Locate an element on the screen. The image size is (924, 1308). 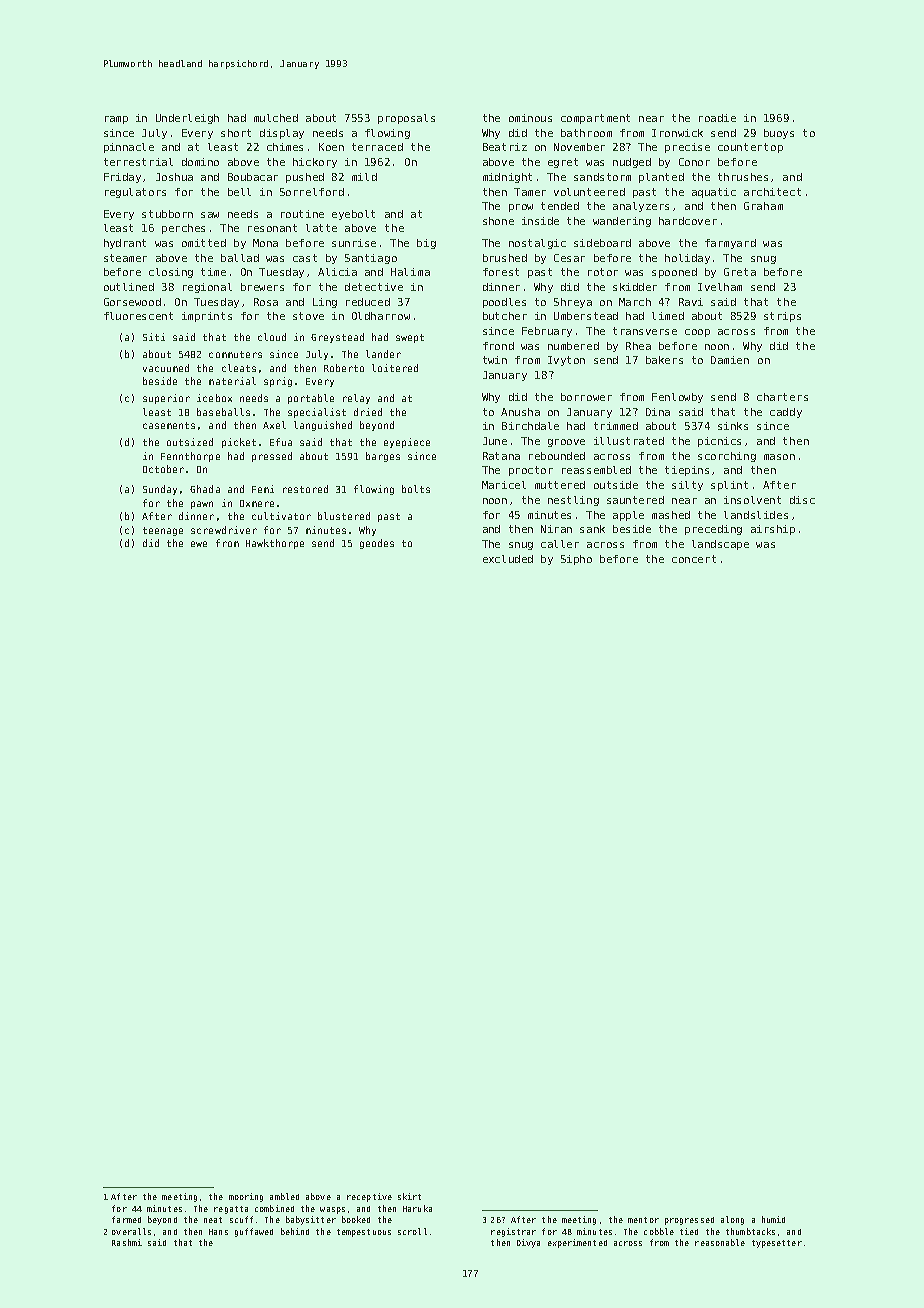
excluded is located at coordinates (508, 559).
